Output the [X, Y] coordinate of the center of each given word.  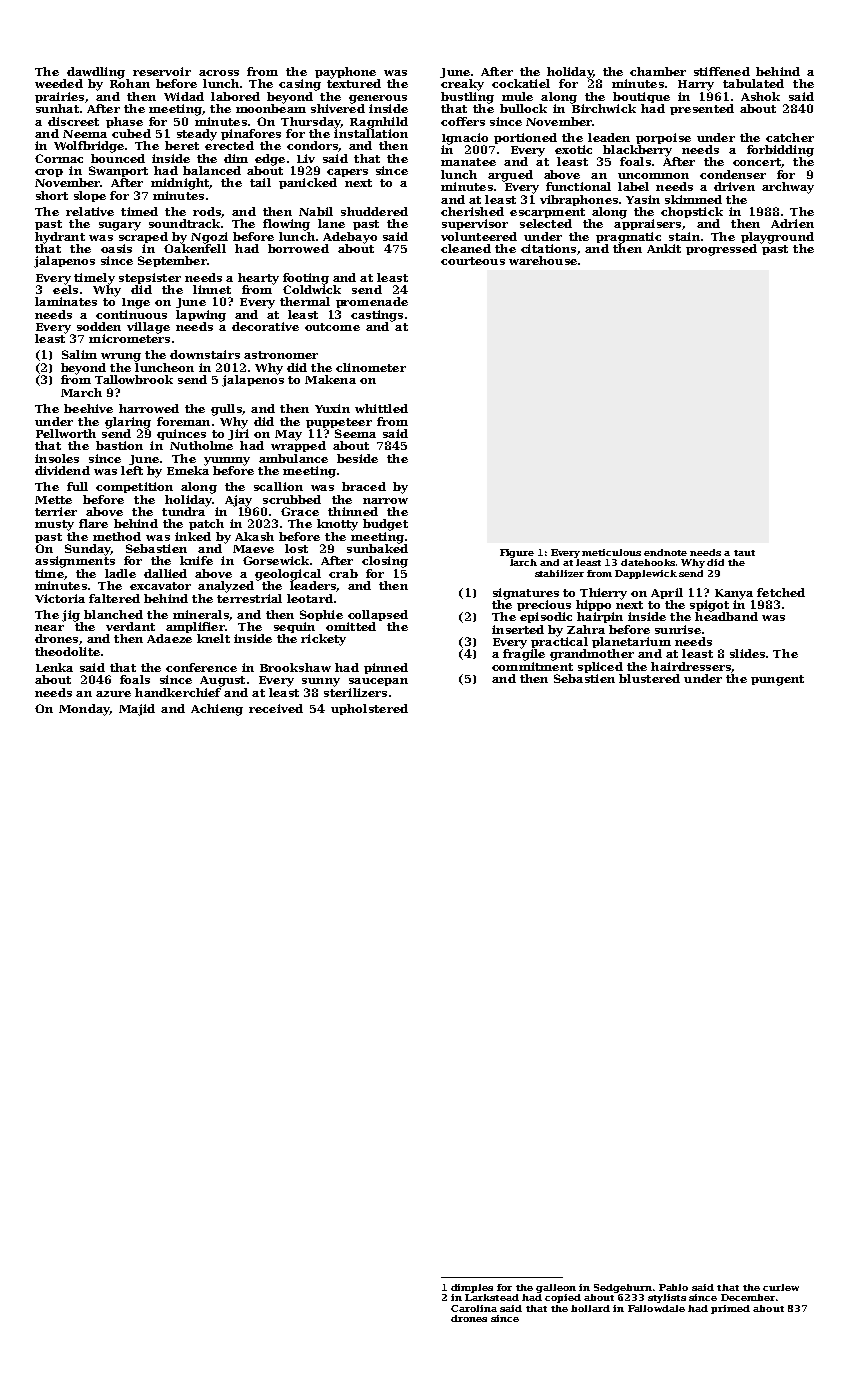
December [748, 1297]
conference [201, 667]
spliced [600, 667]
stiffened [722, 71]
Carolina [474, 1308]
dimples [472, 1288]
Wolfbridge [89, 147]
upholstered [369, 709]
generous [378, 99]
